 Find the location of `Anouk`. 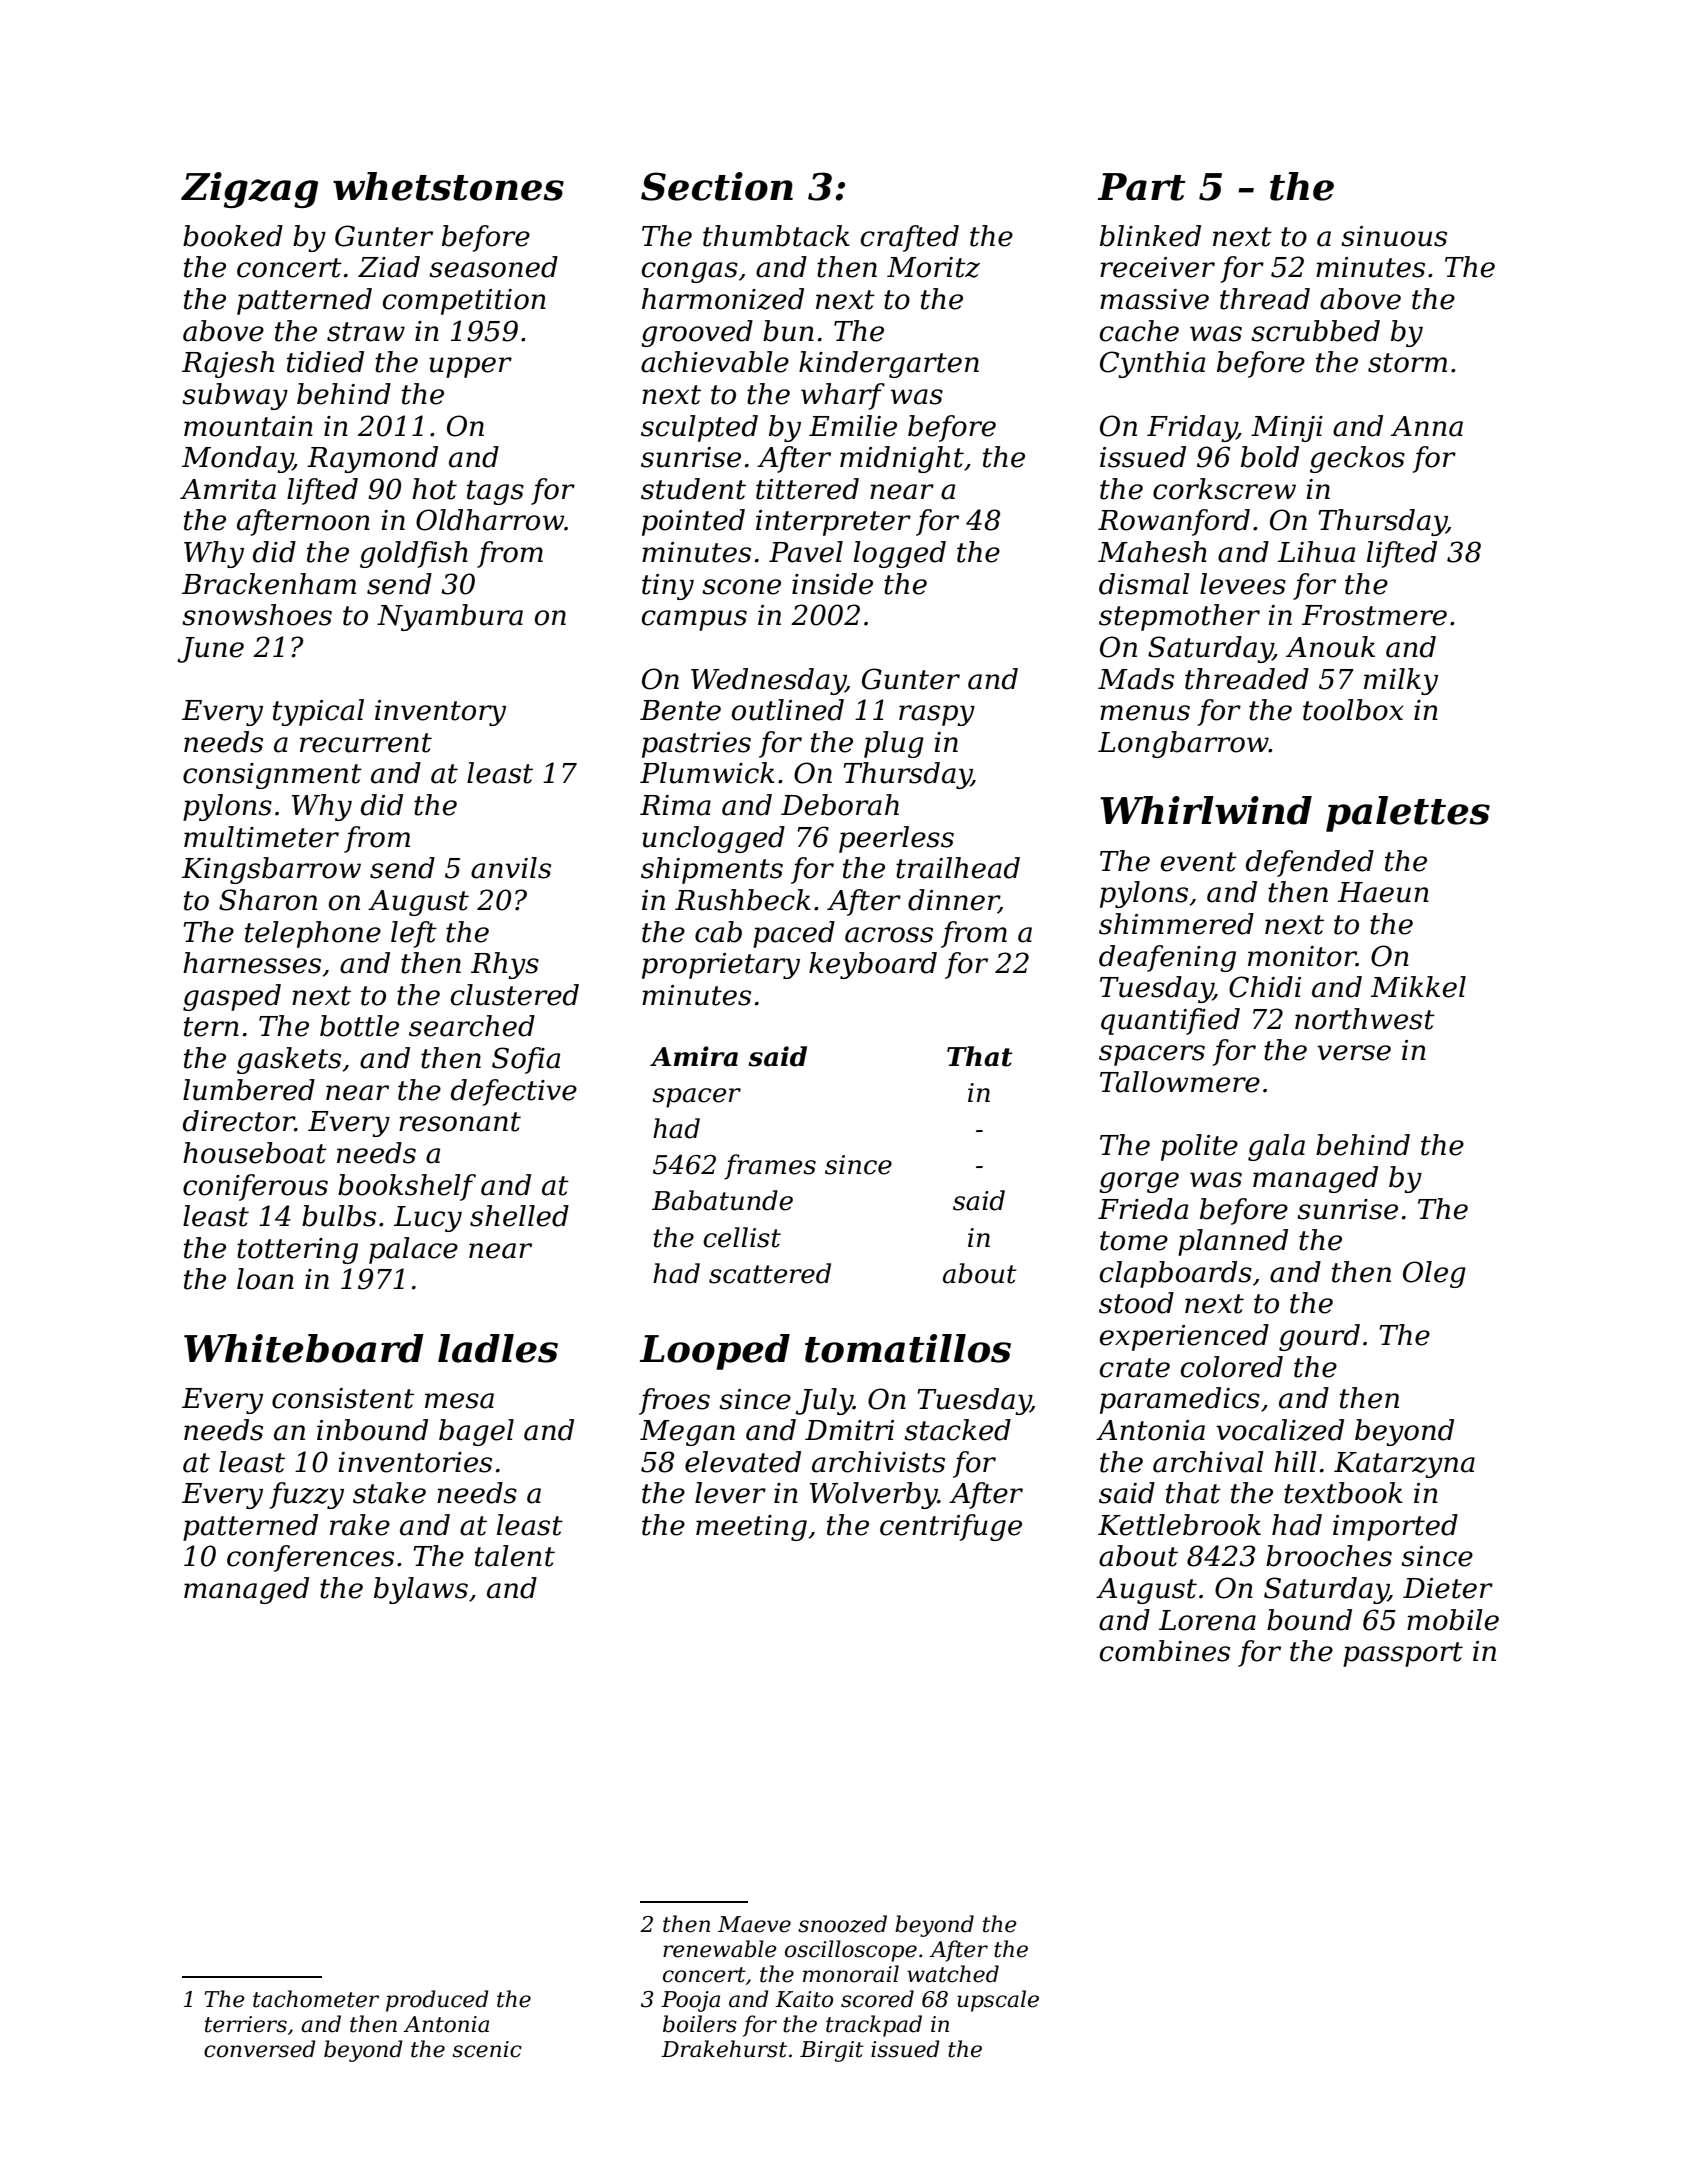

Anouk is located at coordinates (1330, 647).
